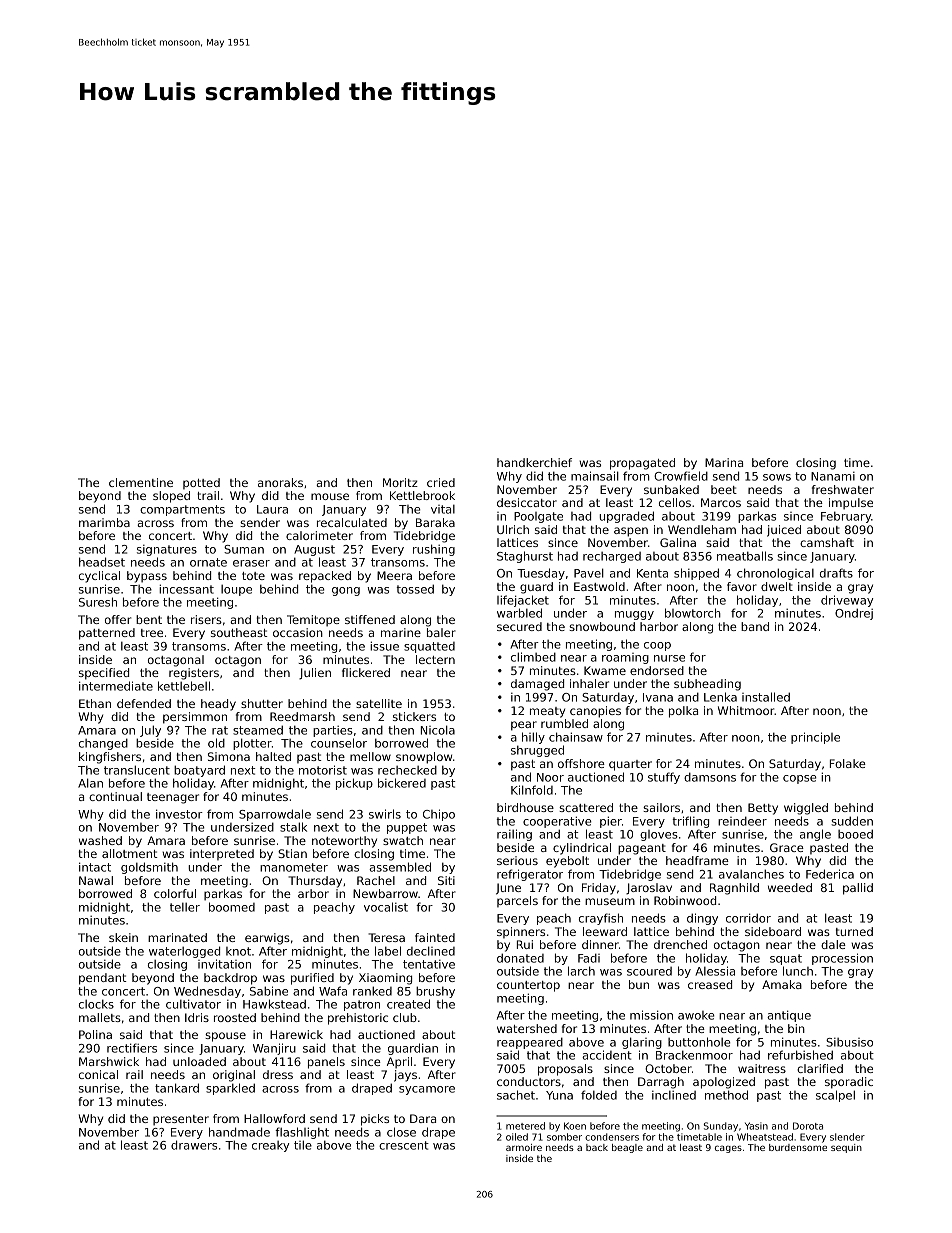 Image resolution: width=952 pixels, height=1233 pixels. Describe the element at coordinates (835, 1096) in the screenshot. I see `scalpel` at that location.
